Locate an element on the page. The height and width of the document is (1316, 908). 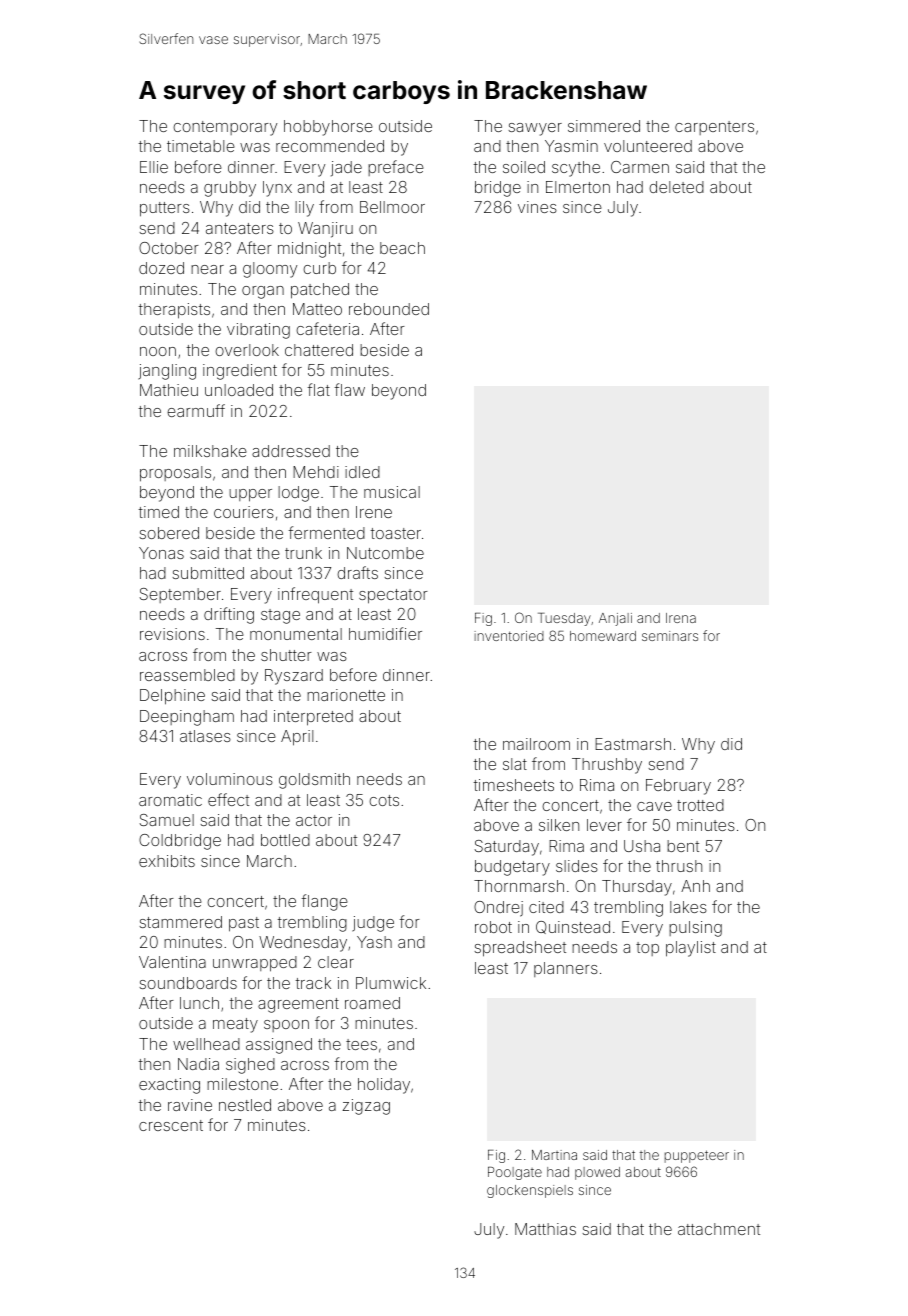
proposals is located at coordinates (175, 474).
